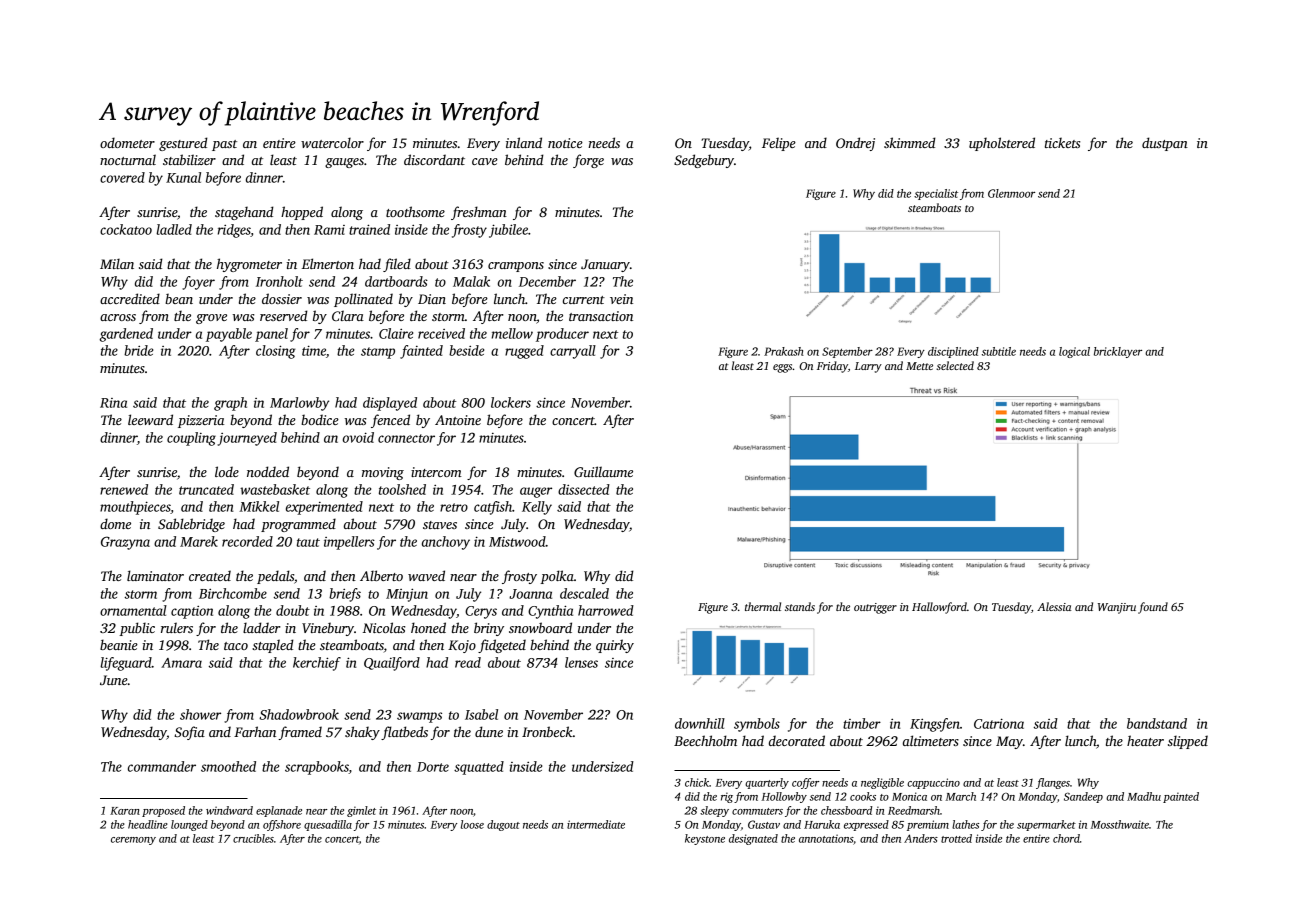 The image size is (1308, 924). What do you see at coordinates (547, 731) in the document?
I see `Ironbeck` at bounding box center [547, 731].
